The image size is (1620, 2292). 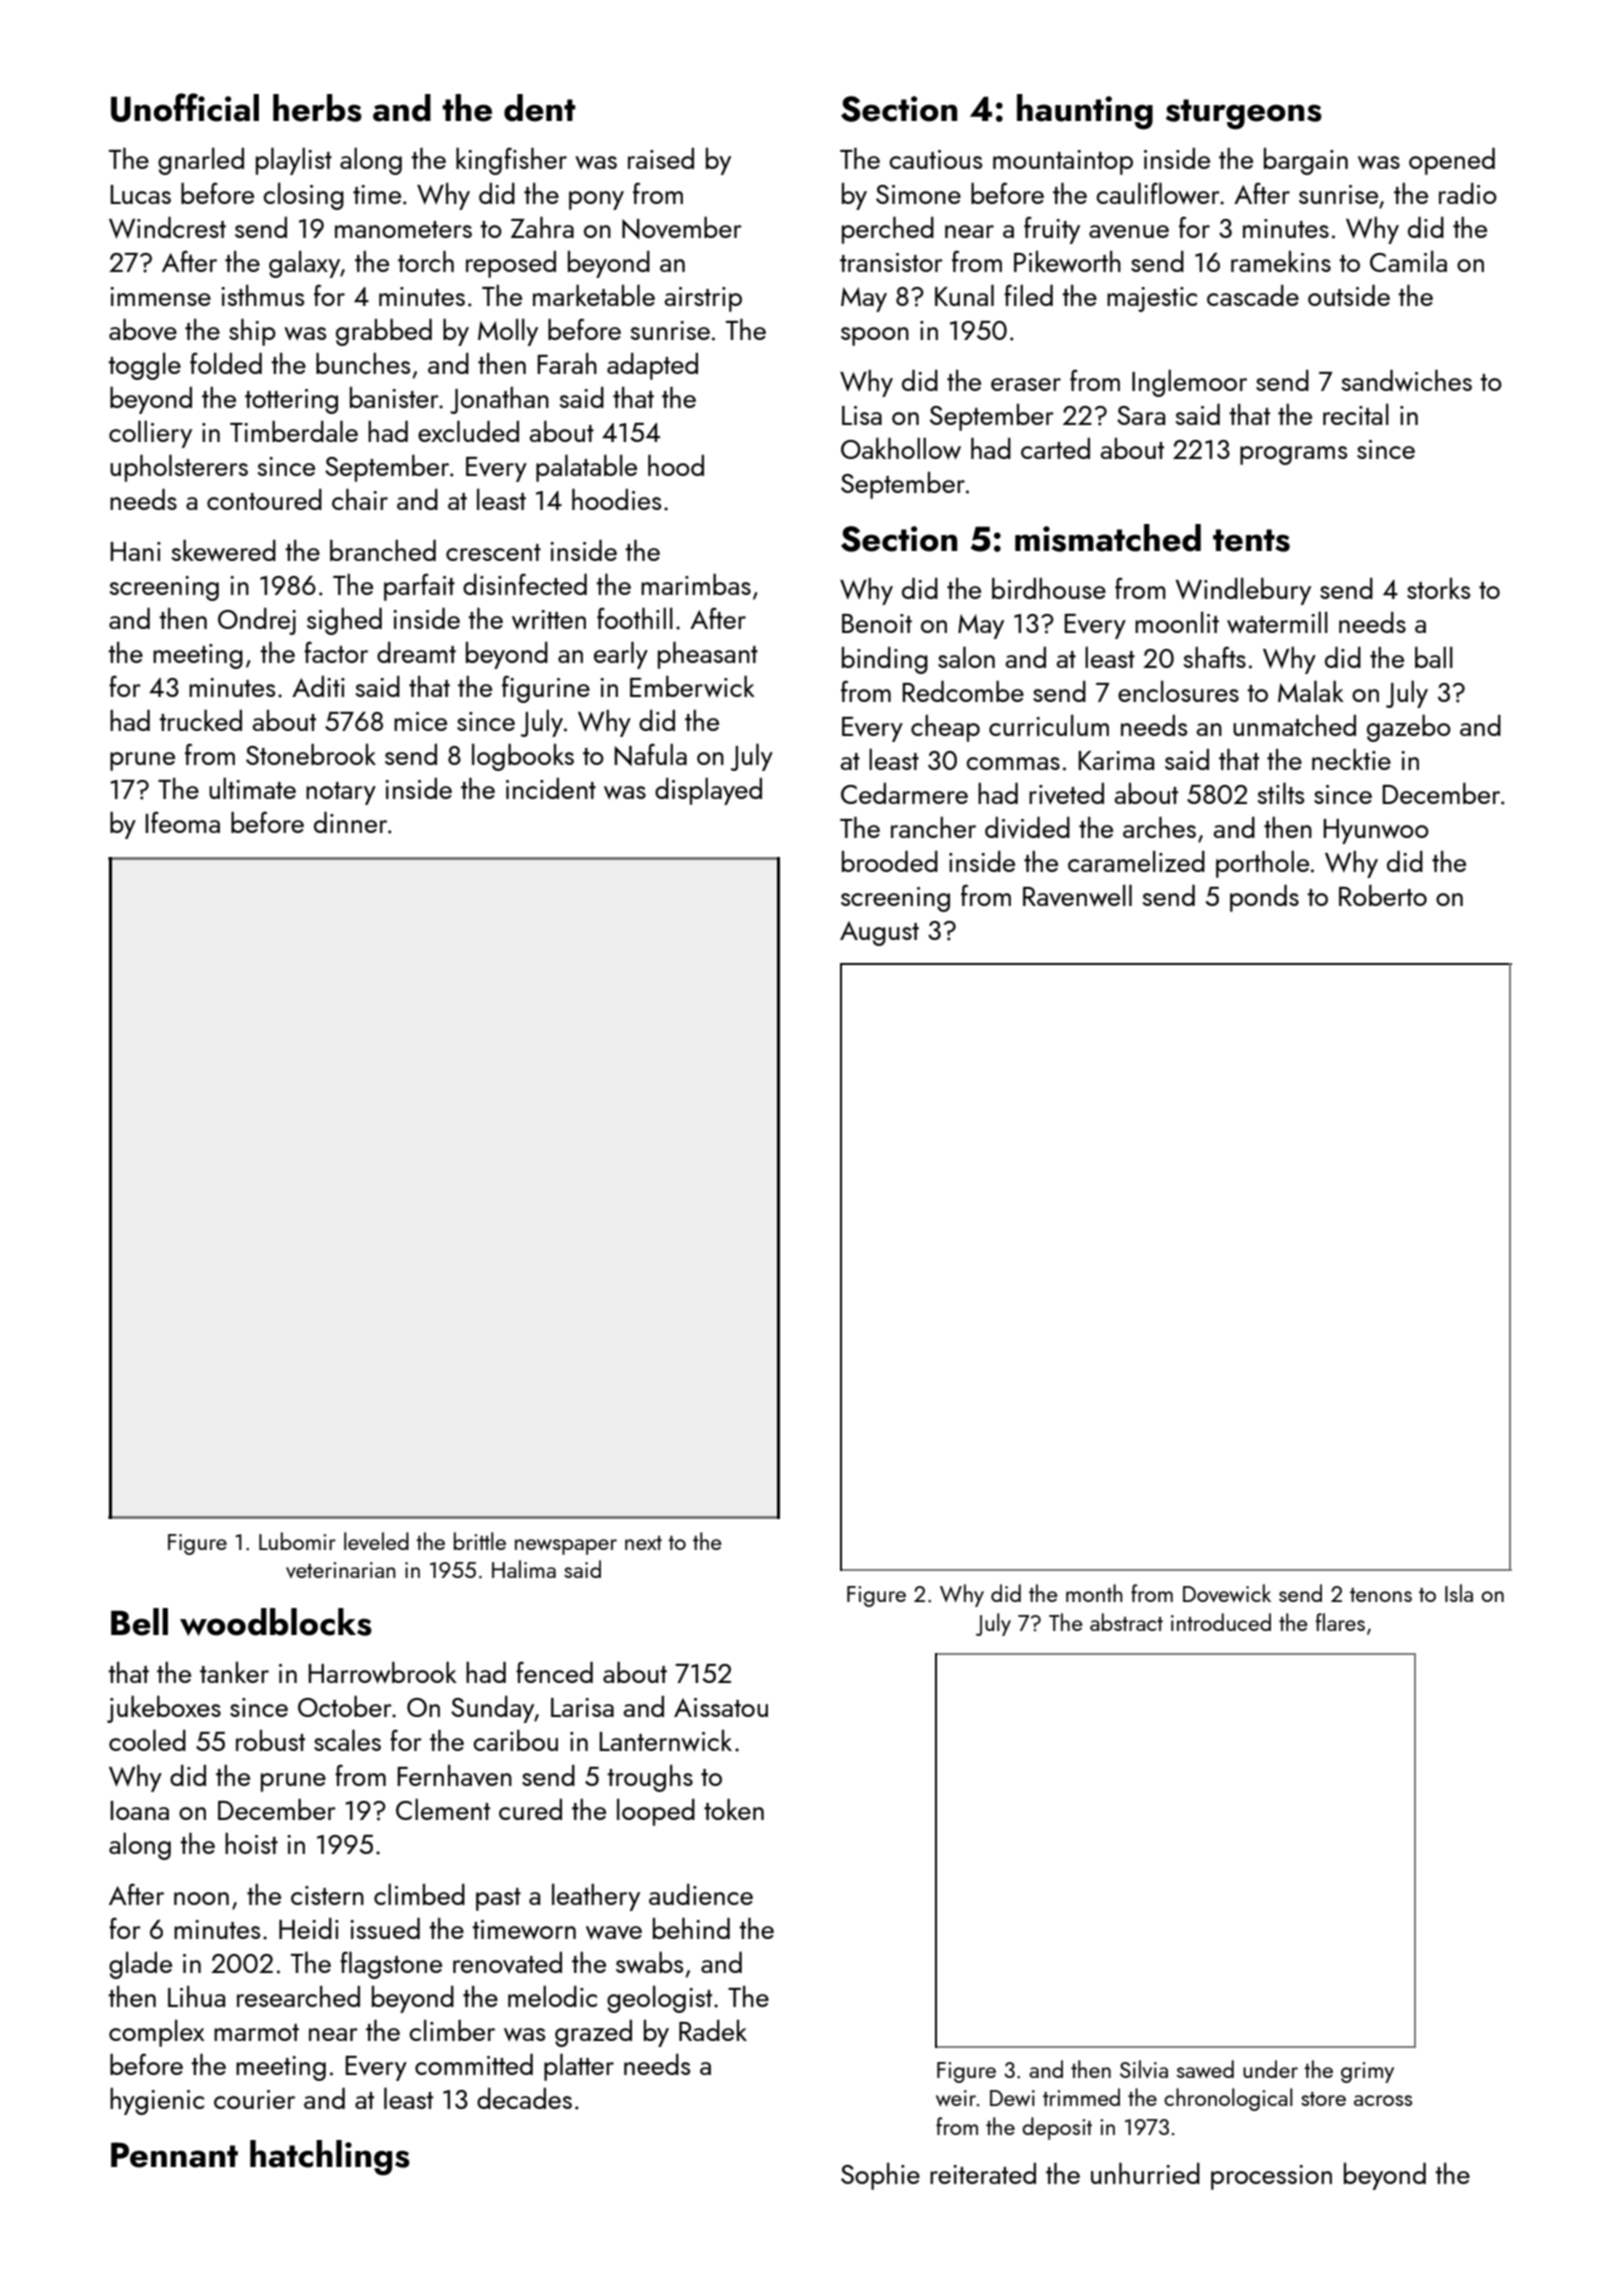 I want to click on Roberto, so click(x=1383, y=895).
